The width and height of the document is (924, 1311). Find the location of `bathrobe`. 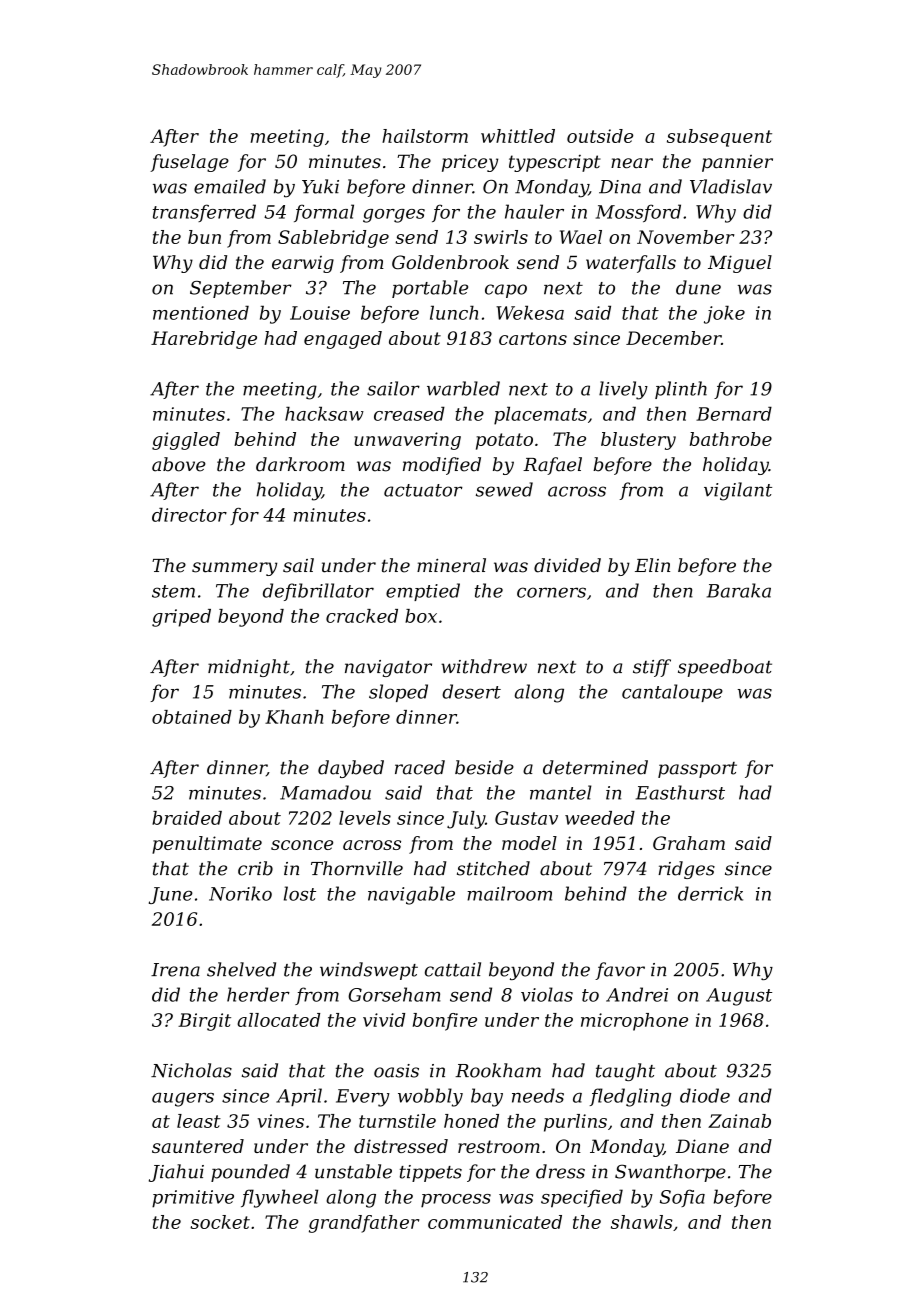

bathrobe is located at coordinates (731, 439).
